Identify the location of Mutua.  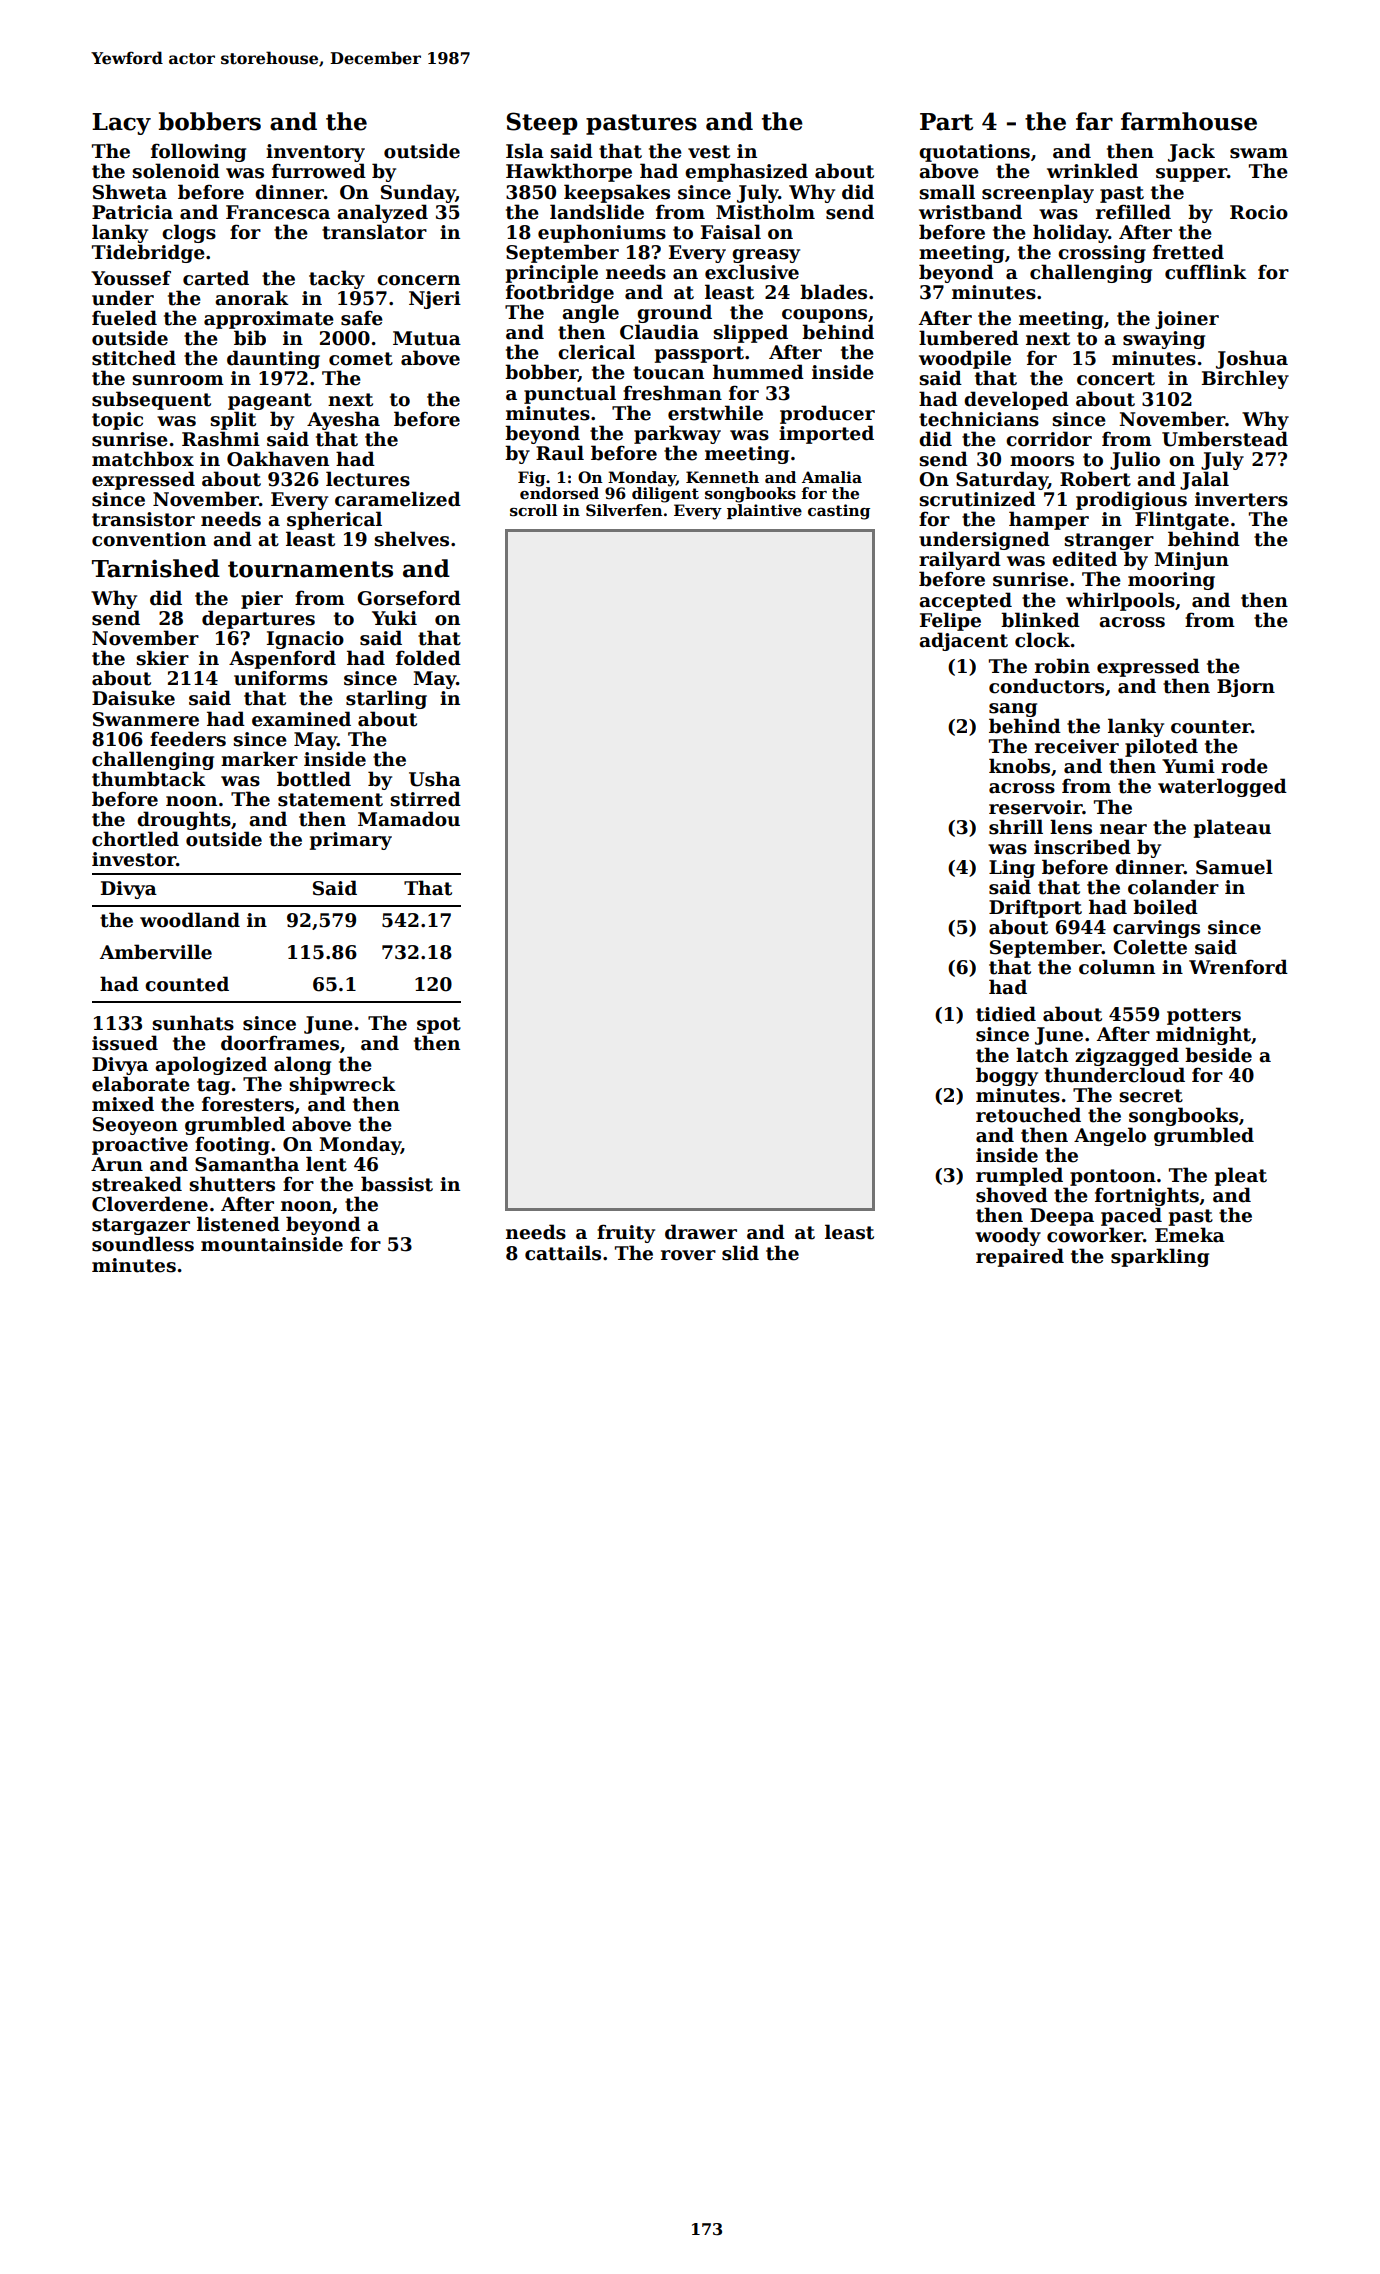
(427, 338).
